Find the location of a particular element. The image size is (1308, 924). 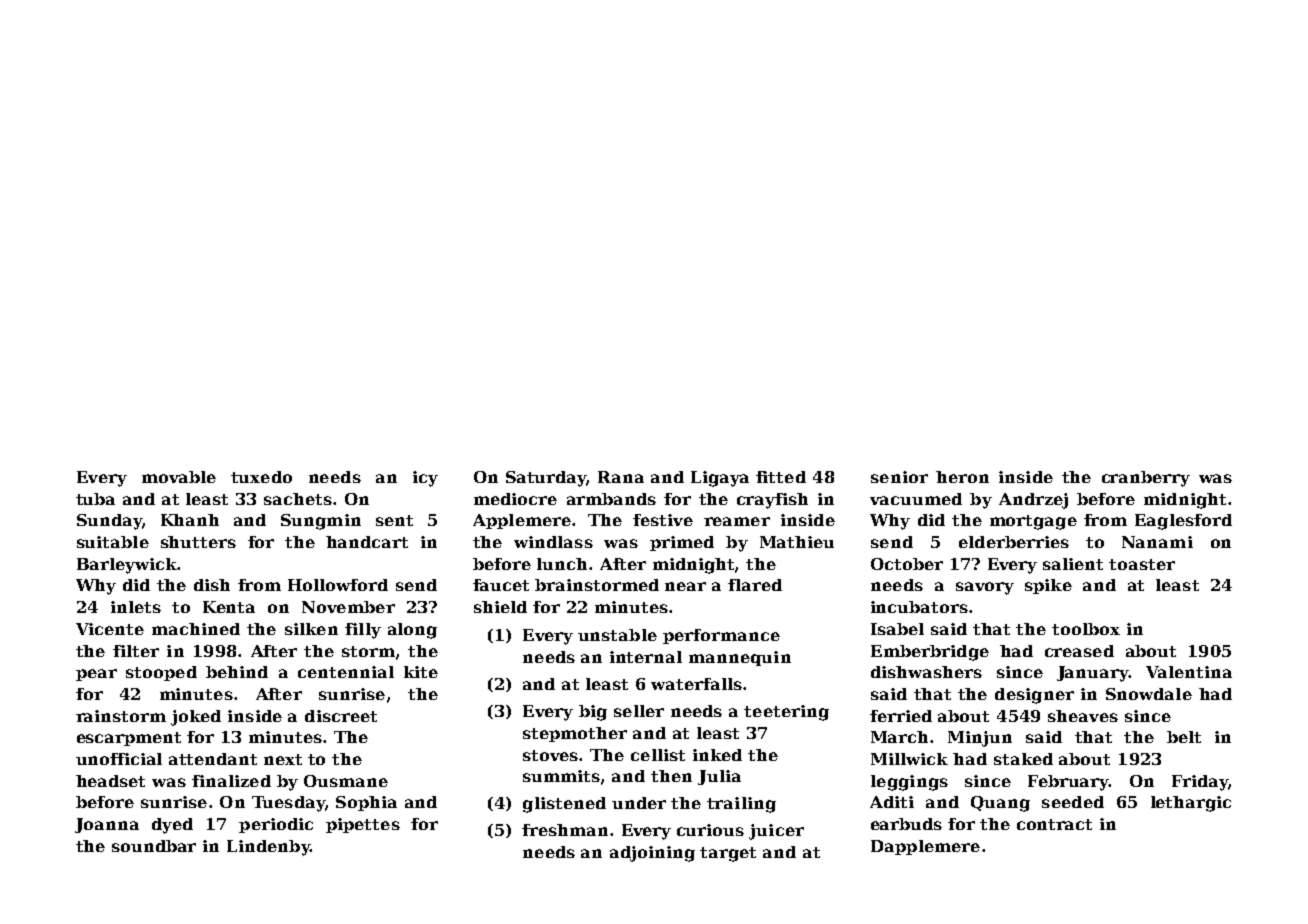

behind is located at coordinates (237, 672).
